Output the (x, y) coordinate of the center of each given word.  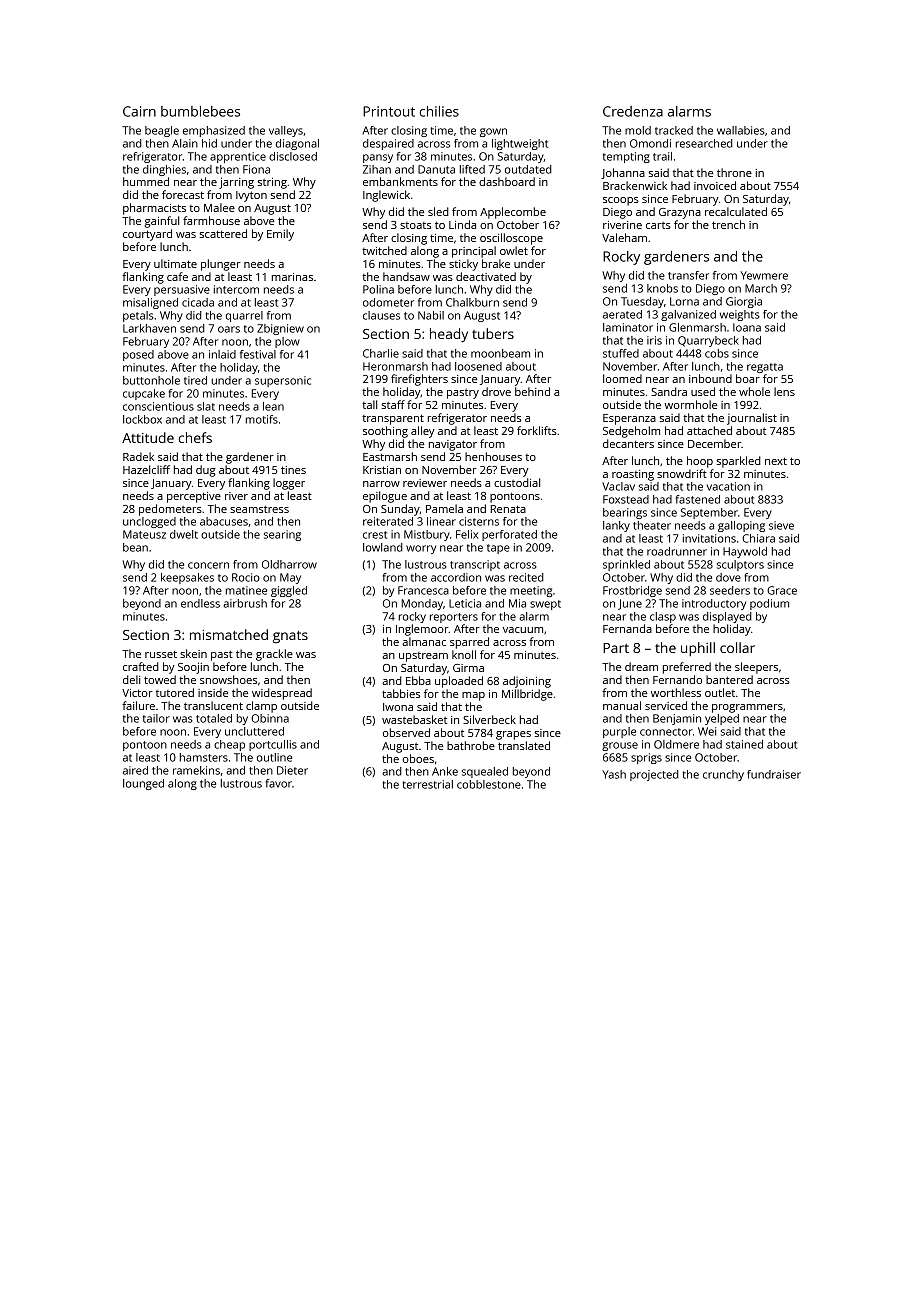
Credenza (633, 111)
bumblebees (200, 111)
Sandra (669, 391)
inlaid (222, 354)
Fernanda (627, 628)
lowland (383, 547)
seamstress (259, 509)
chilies (439, 111)
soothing (385, 432)
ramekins (196, 770)
